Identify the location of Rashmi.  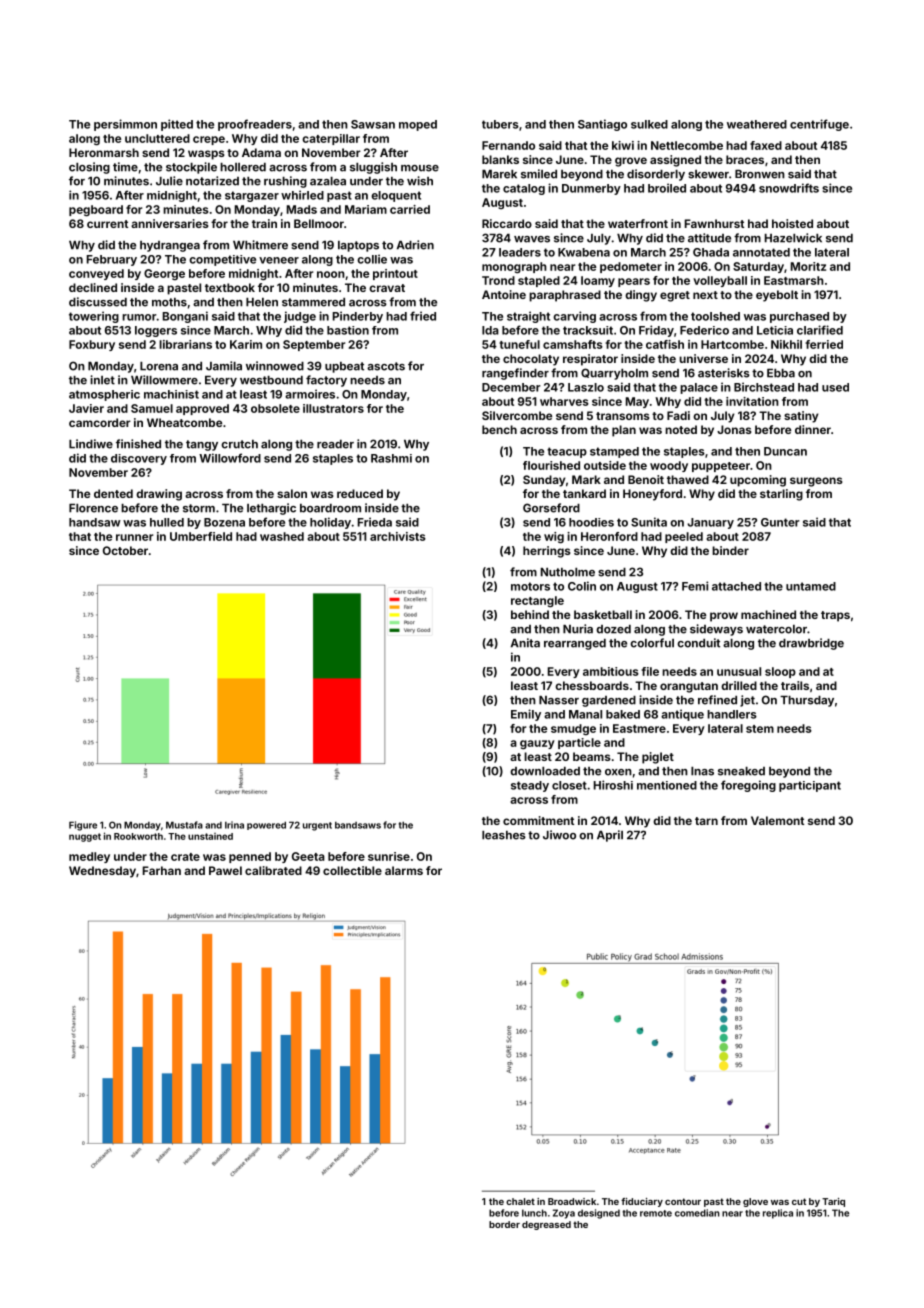
(391, 458).
